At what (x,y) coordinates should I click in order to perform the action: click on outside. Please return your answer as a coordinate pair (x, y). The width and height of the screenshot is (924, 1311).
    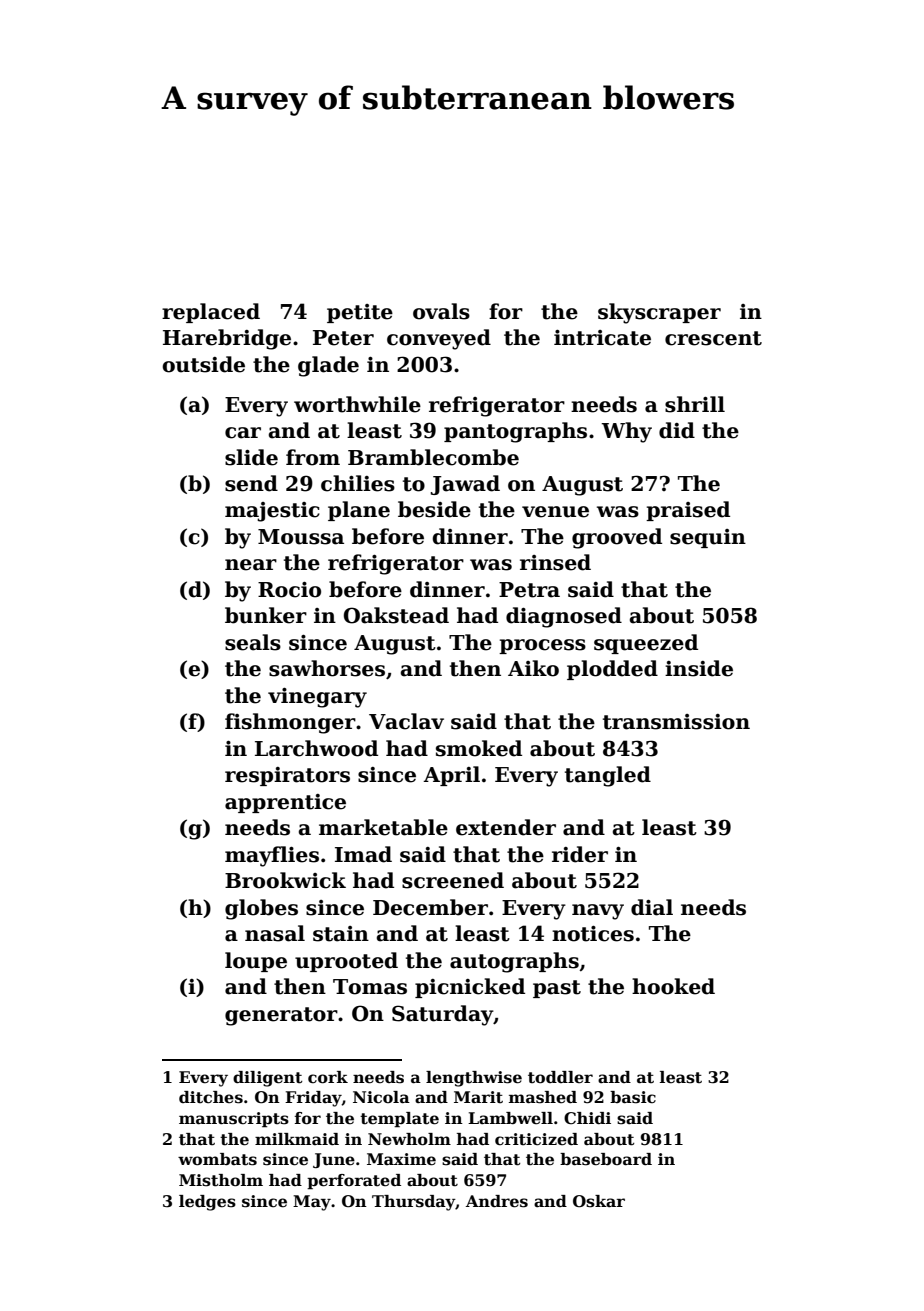
    Looking at the image, I should click on (203, 364).
